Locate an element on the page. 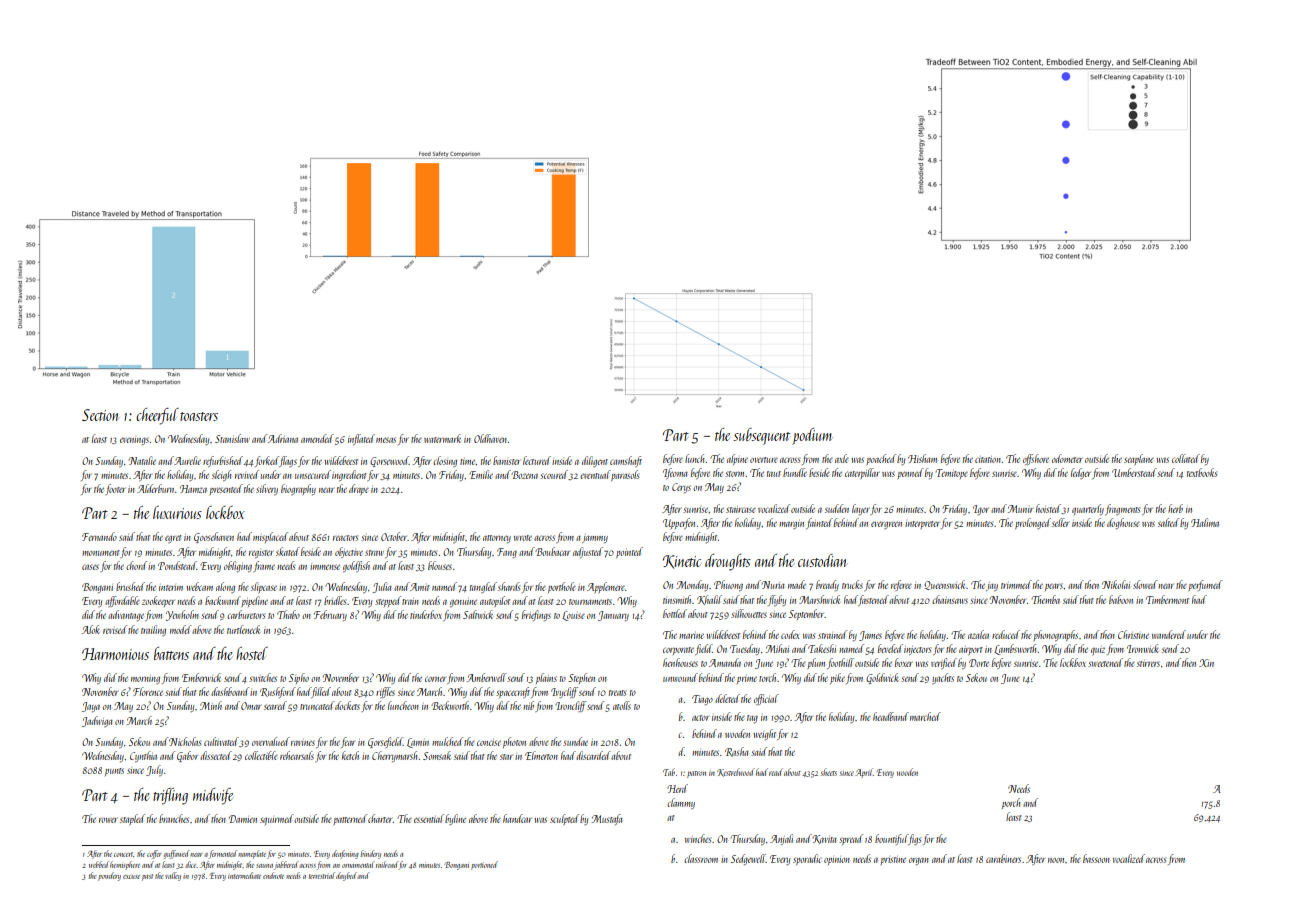 The image size is (1308, 924). dockets is located at coordinates (347, 705).
